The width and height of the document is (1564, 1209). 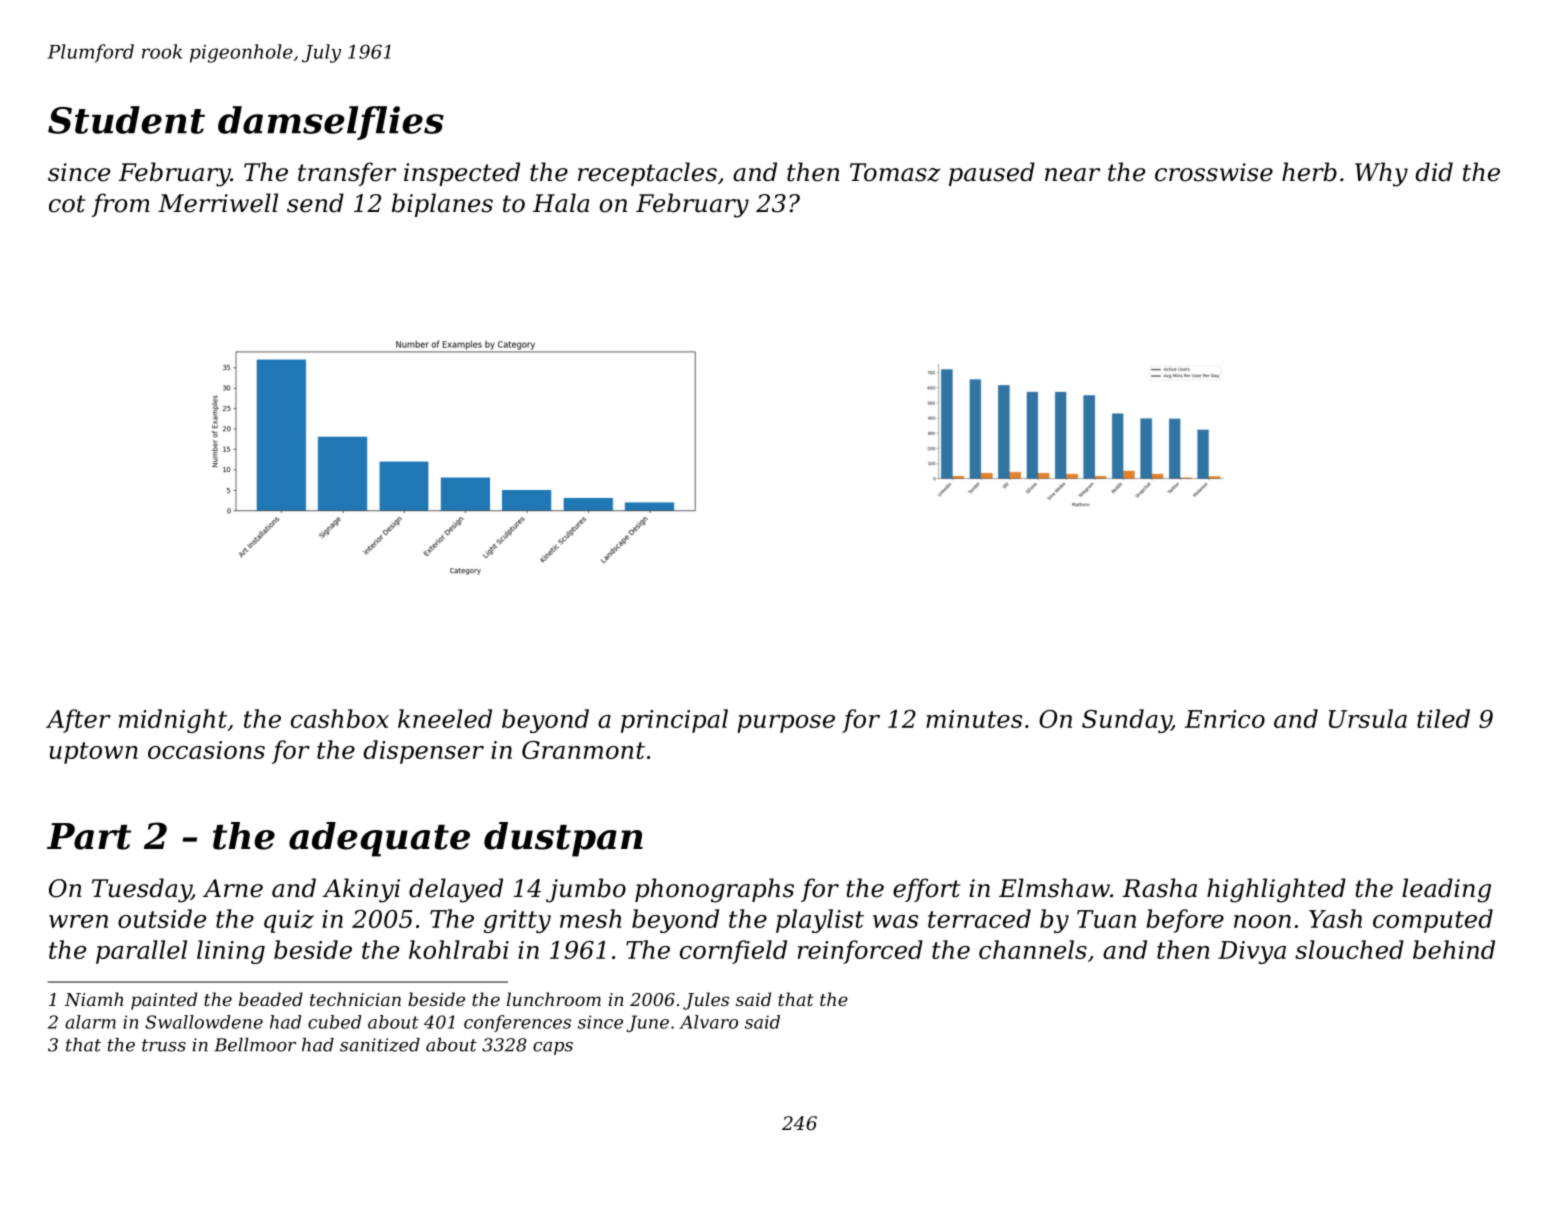 I want to click on receptacles, so click(x=647, y=174).
